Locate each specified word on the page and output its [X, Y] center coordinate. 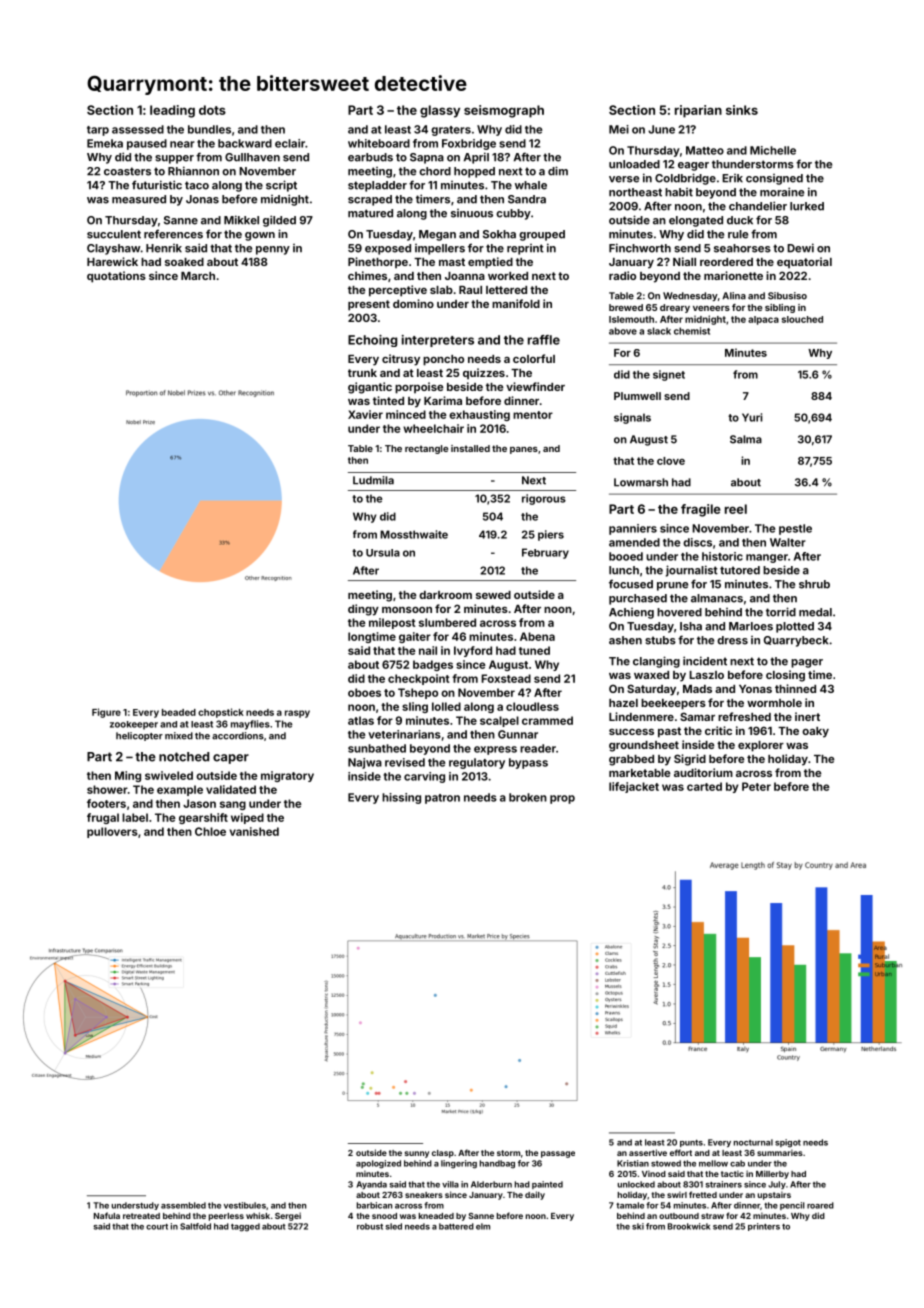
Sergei [288, 1216]
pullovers [112, 832]
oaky [815, 732]
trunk [362, 373]
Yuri [752, 417]
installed [470, 448]
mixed [179, 736]
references [173, 234]
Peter [756, 786]
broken [528, 797]
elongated [696, 221]
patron [442, 799]
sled [393, 1226]
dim [558, 171]
